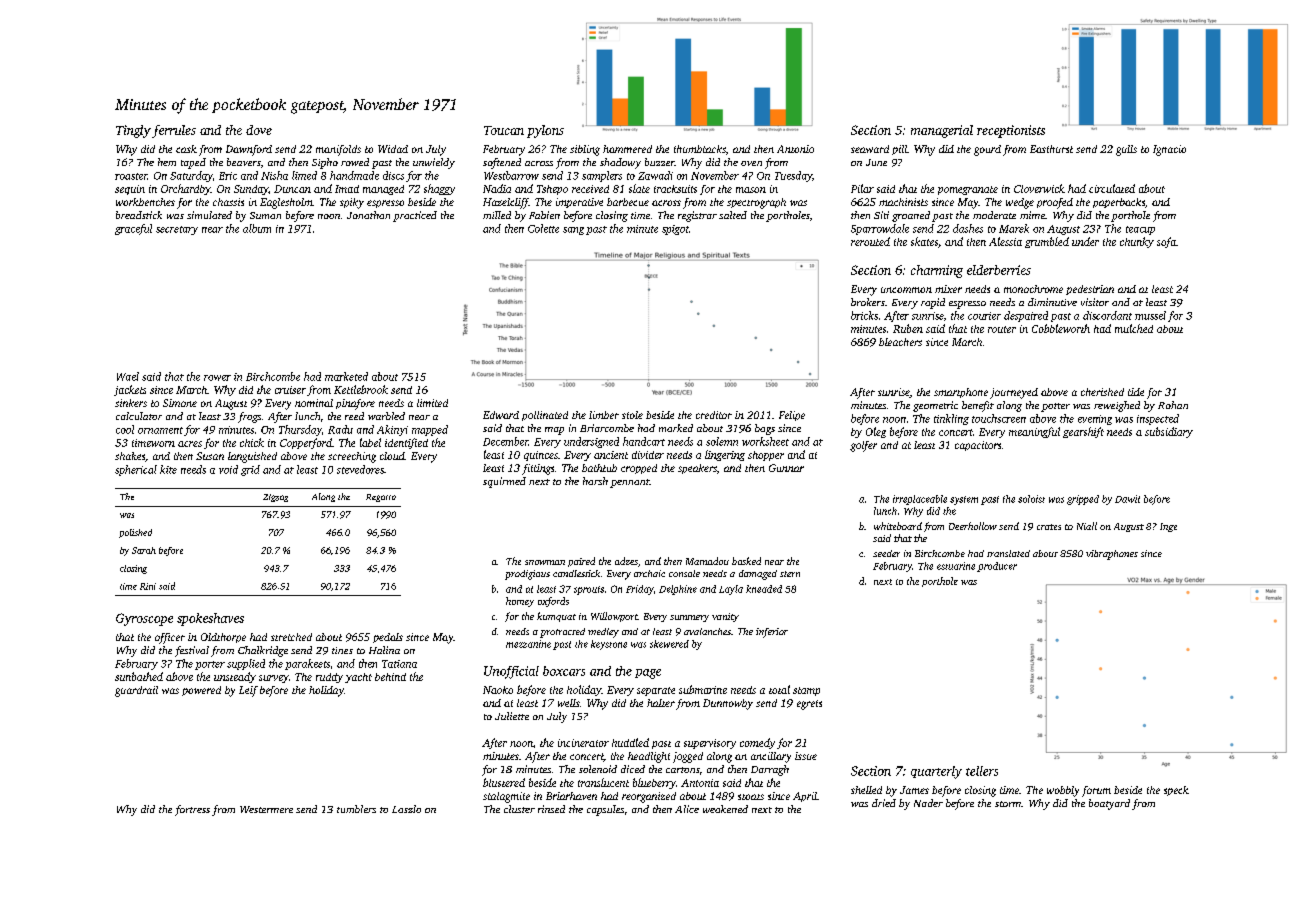  Describe the element at coordinates (148, 586) in the screenshot. I see `Rini` at that location.
